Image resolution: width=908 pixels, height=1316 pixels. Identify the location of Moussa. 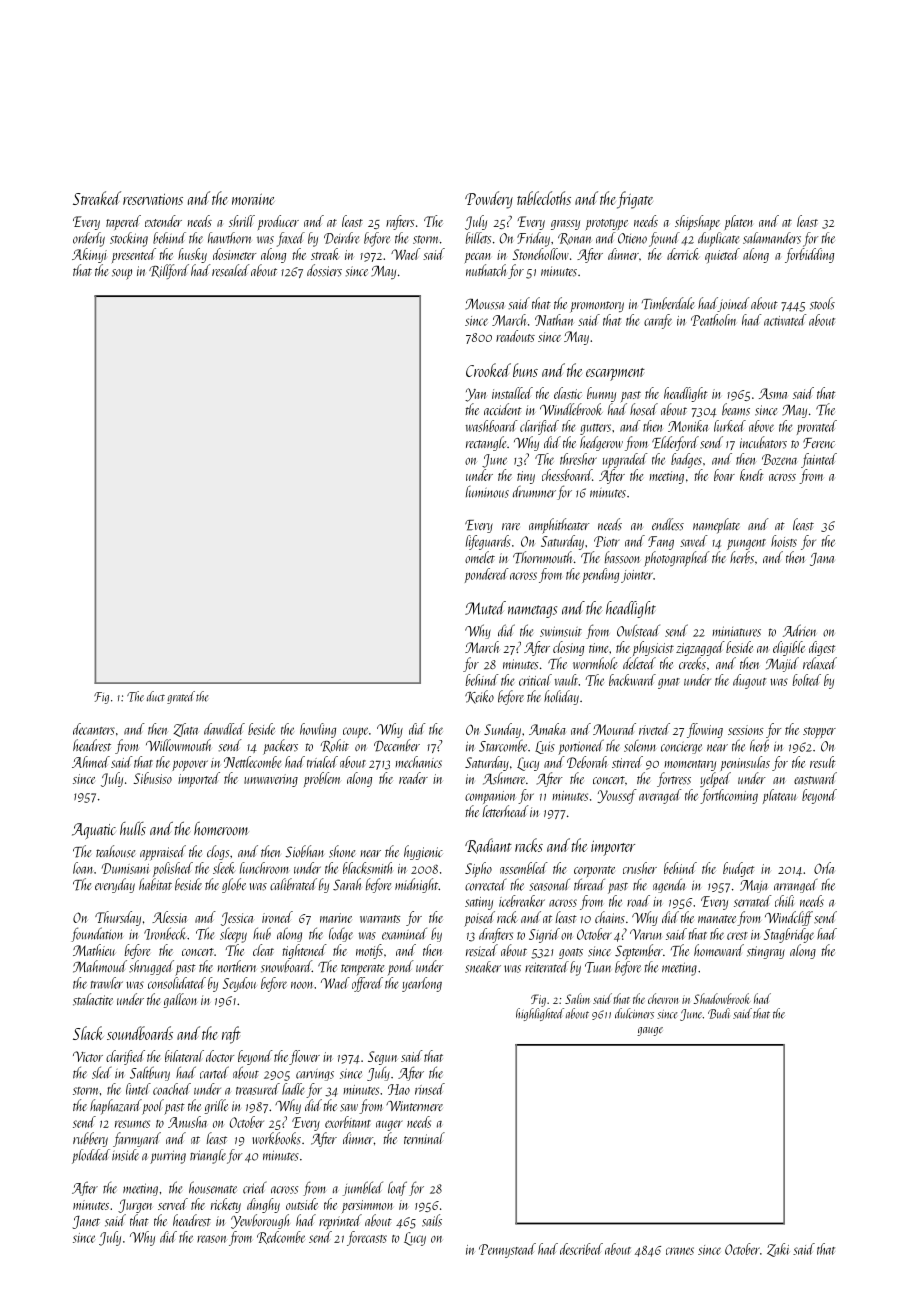
(484, 304).
